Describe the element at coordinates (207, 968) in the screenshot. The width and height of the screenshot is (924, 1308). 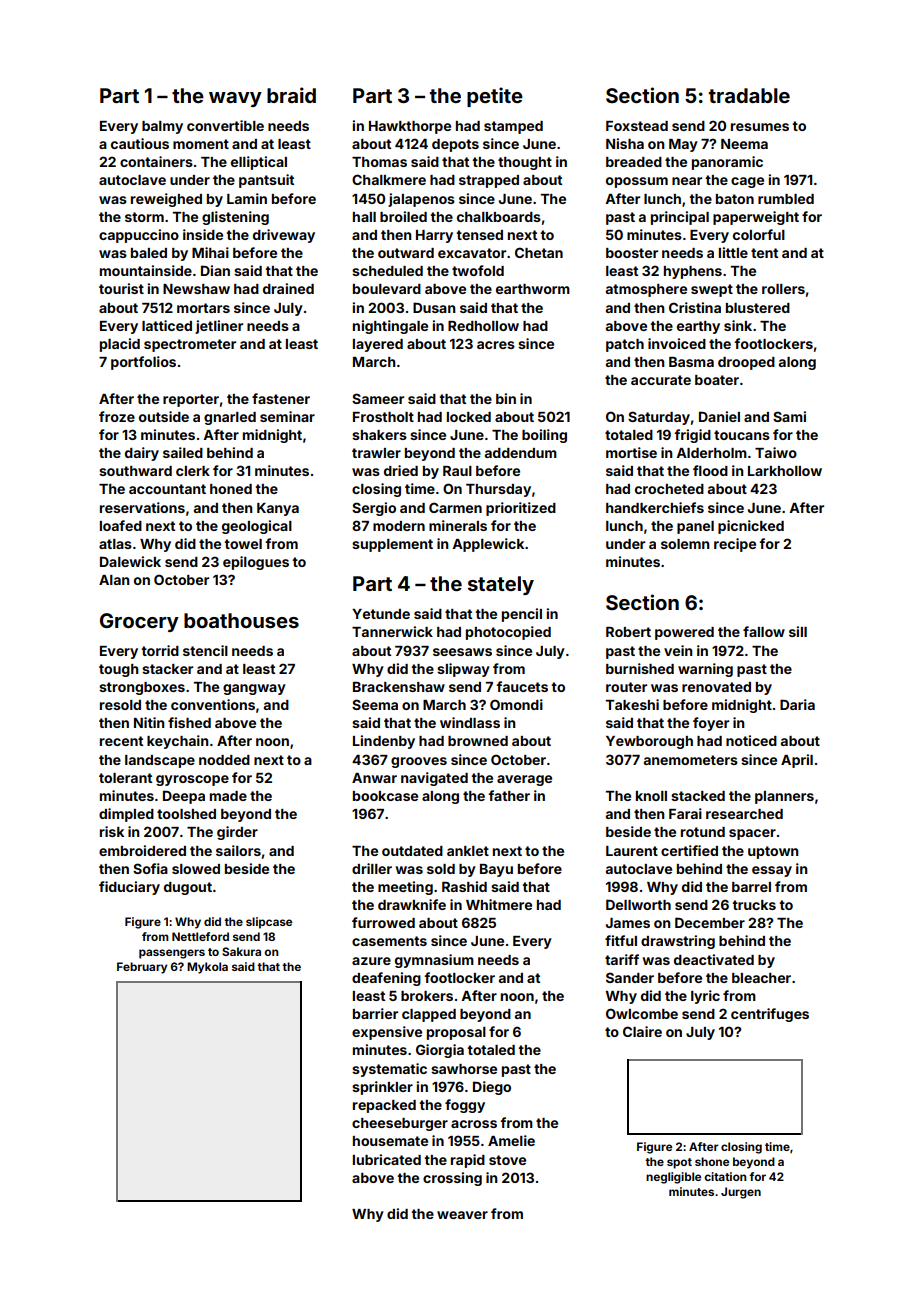
I see `Mykola` at that location.
